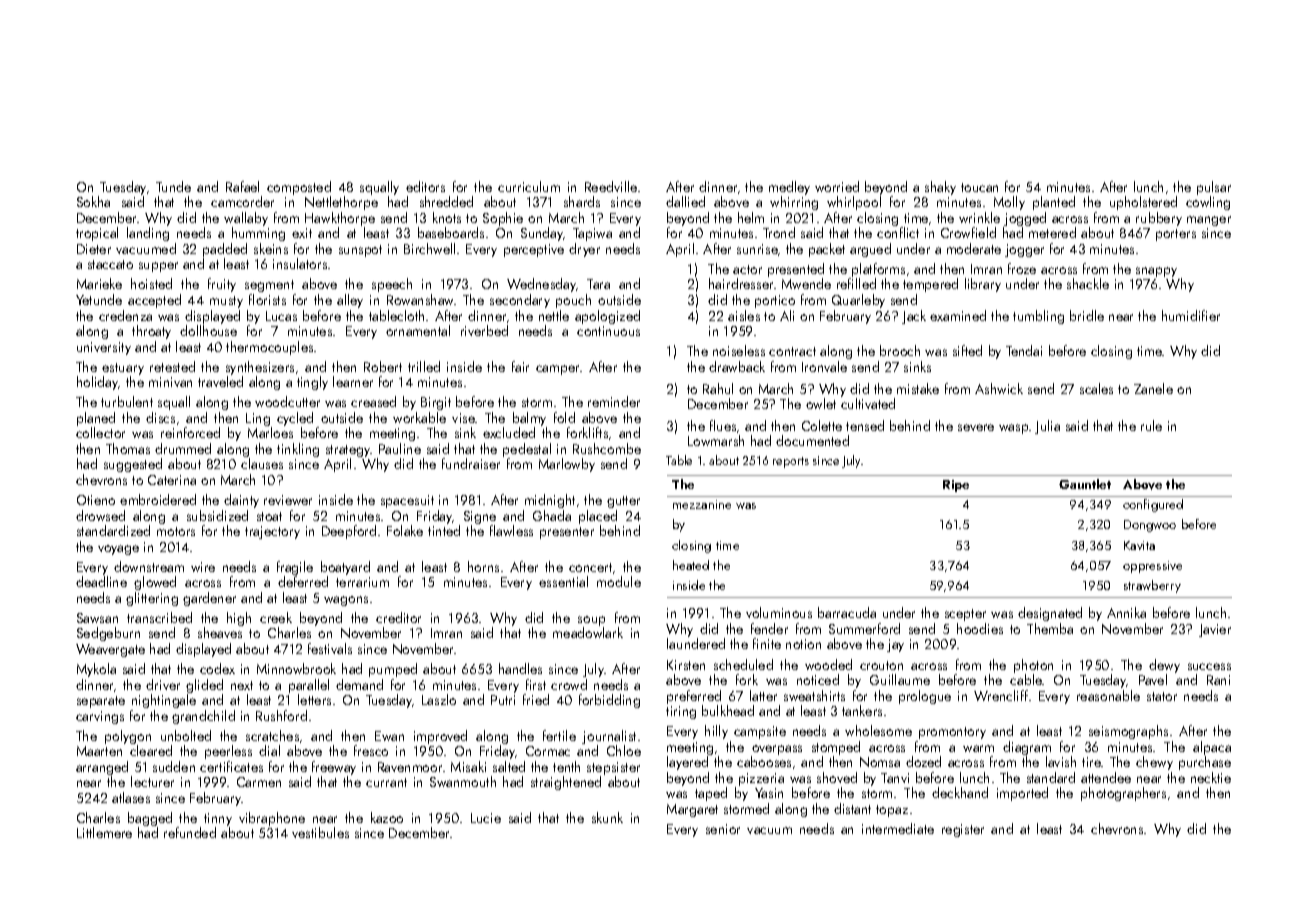 Image resolution: width=1308 pixels, height=924 pixels. What do you see at coordinates (133, 465) in the document?
I see `suggested` at bounding box center [133, 465].
